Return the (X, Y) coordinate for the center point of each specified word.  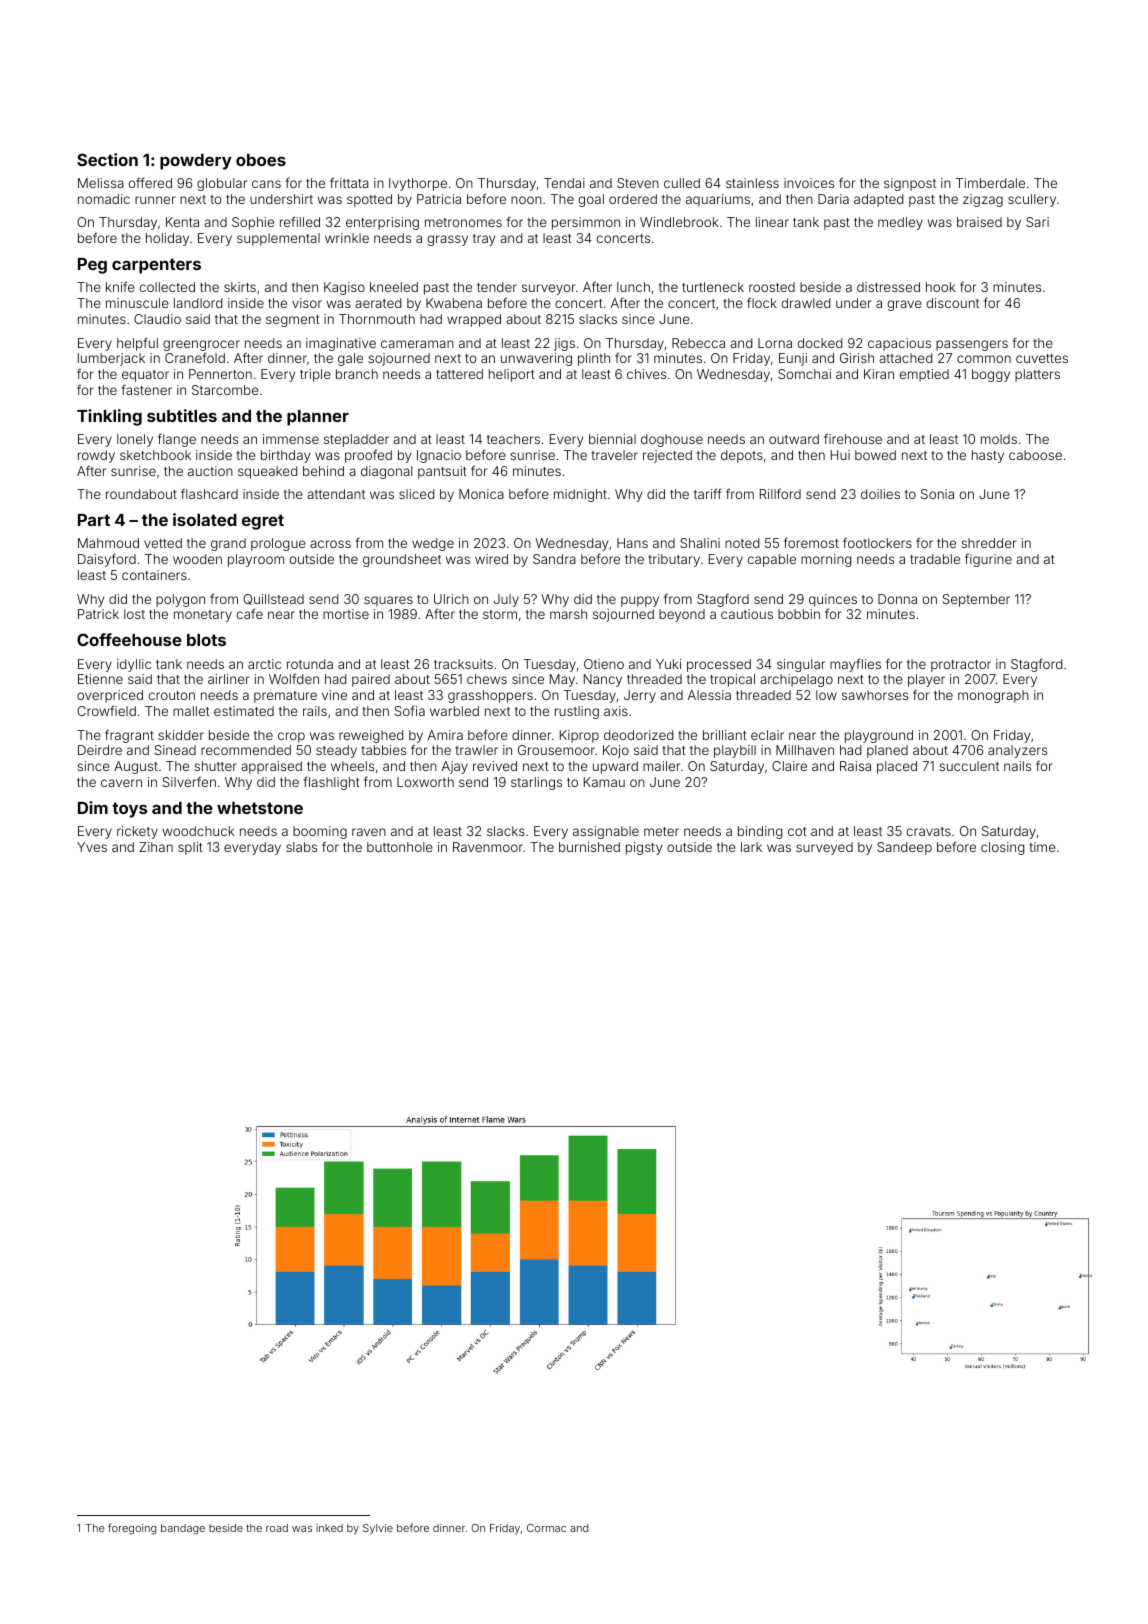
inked (329, 1528)
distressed (888, 287)
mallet (191, 711)
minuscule (137, 303)
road (277, 1528)
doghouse (672, 440)
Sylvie (378, 1529)
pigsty (644, 848)
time (1042, 847)
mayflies (855, 665)
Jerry (640, 696)
